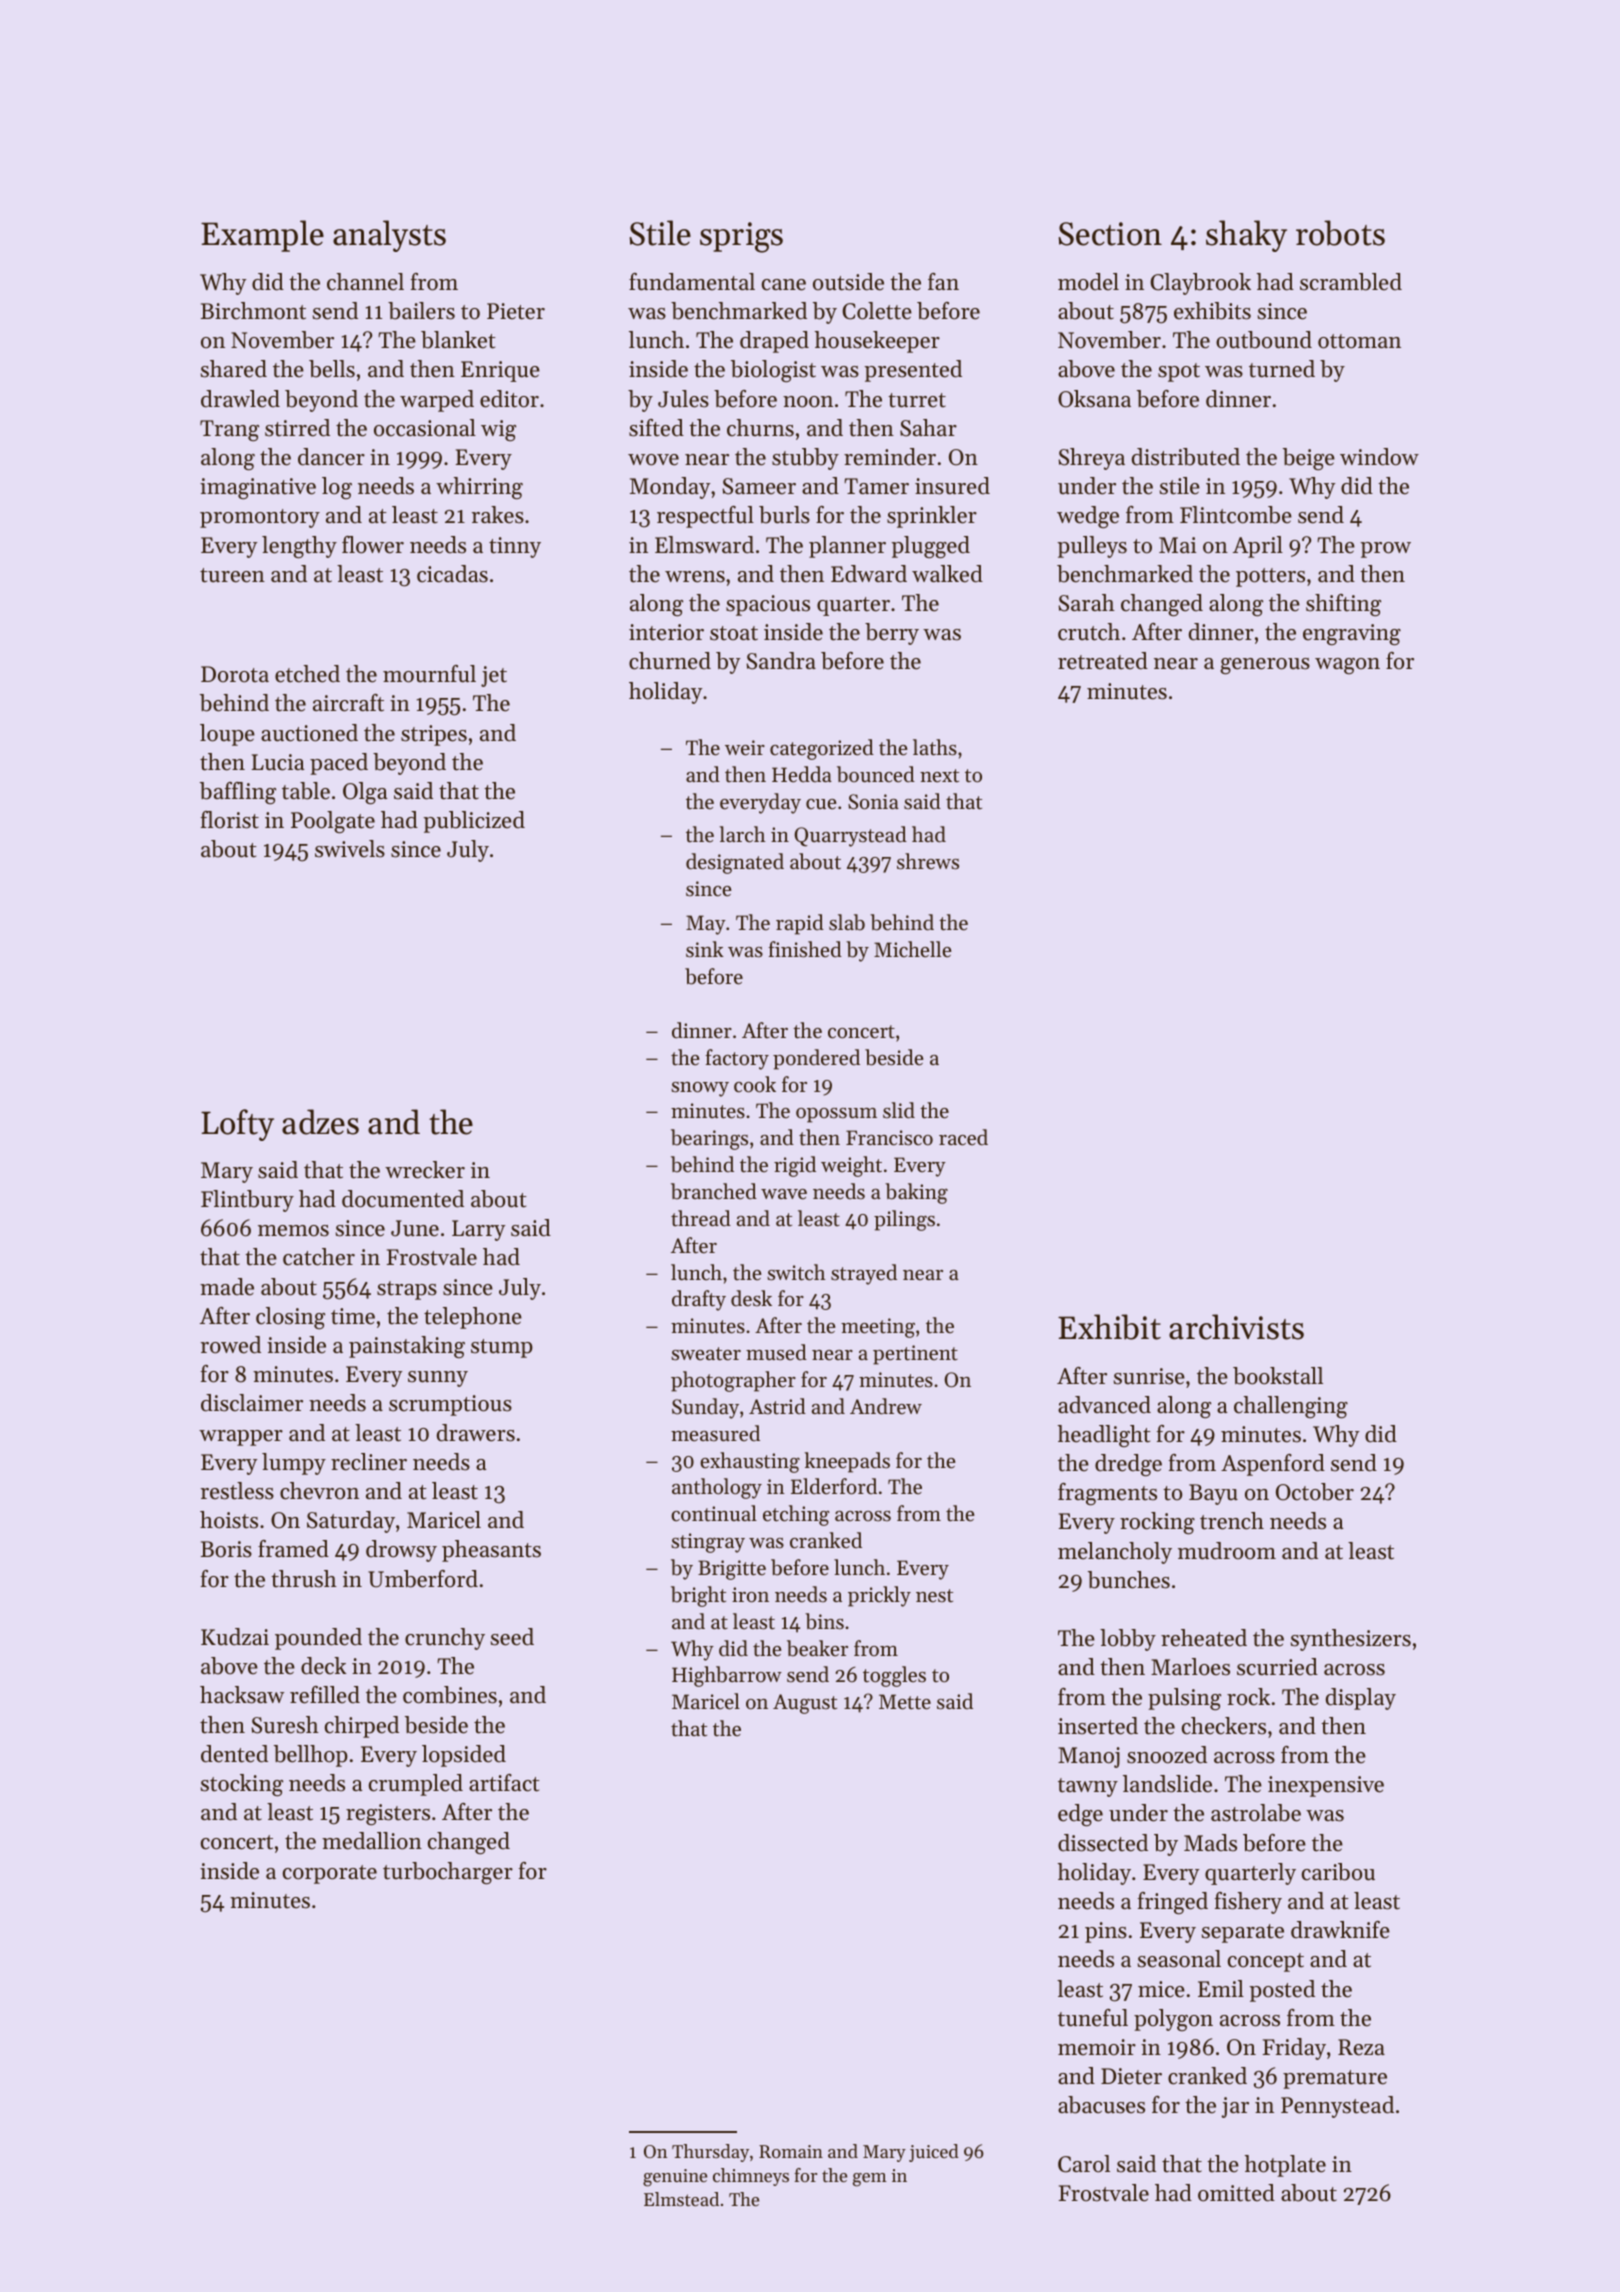 Image resolution: width=1620 pixels, height=2292 pixels. I want to click on synthesizers, so click(1351, 1640).
